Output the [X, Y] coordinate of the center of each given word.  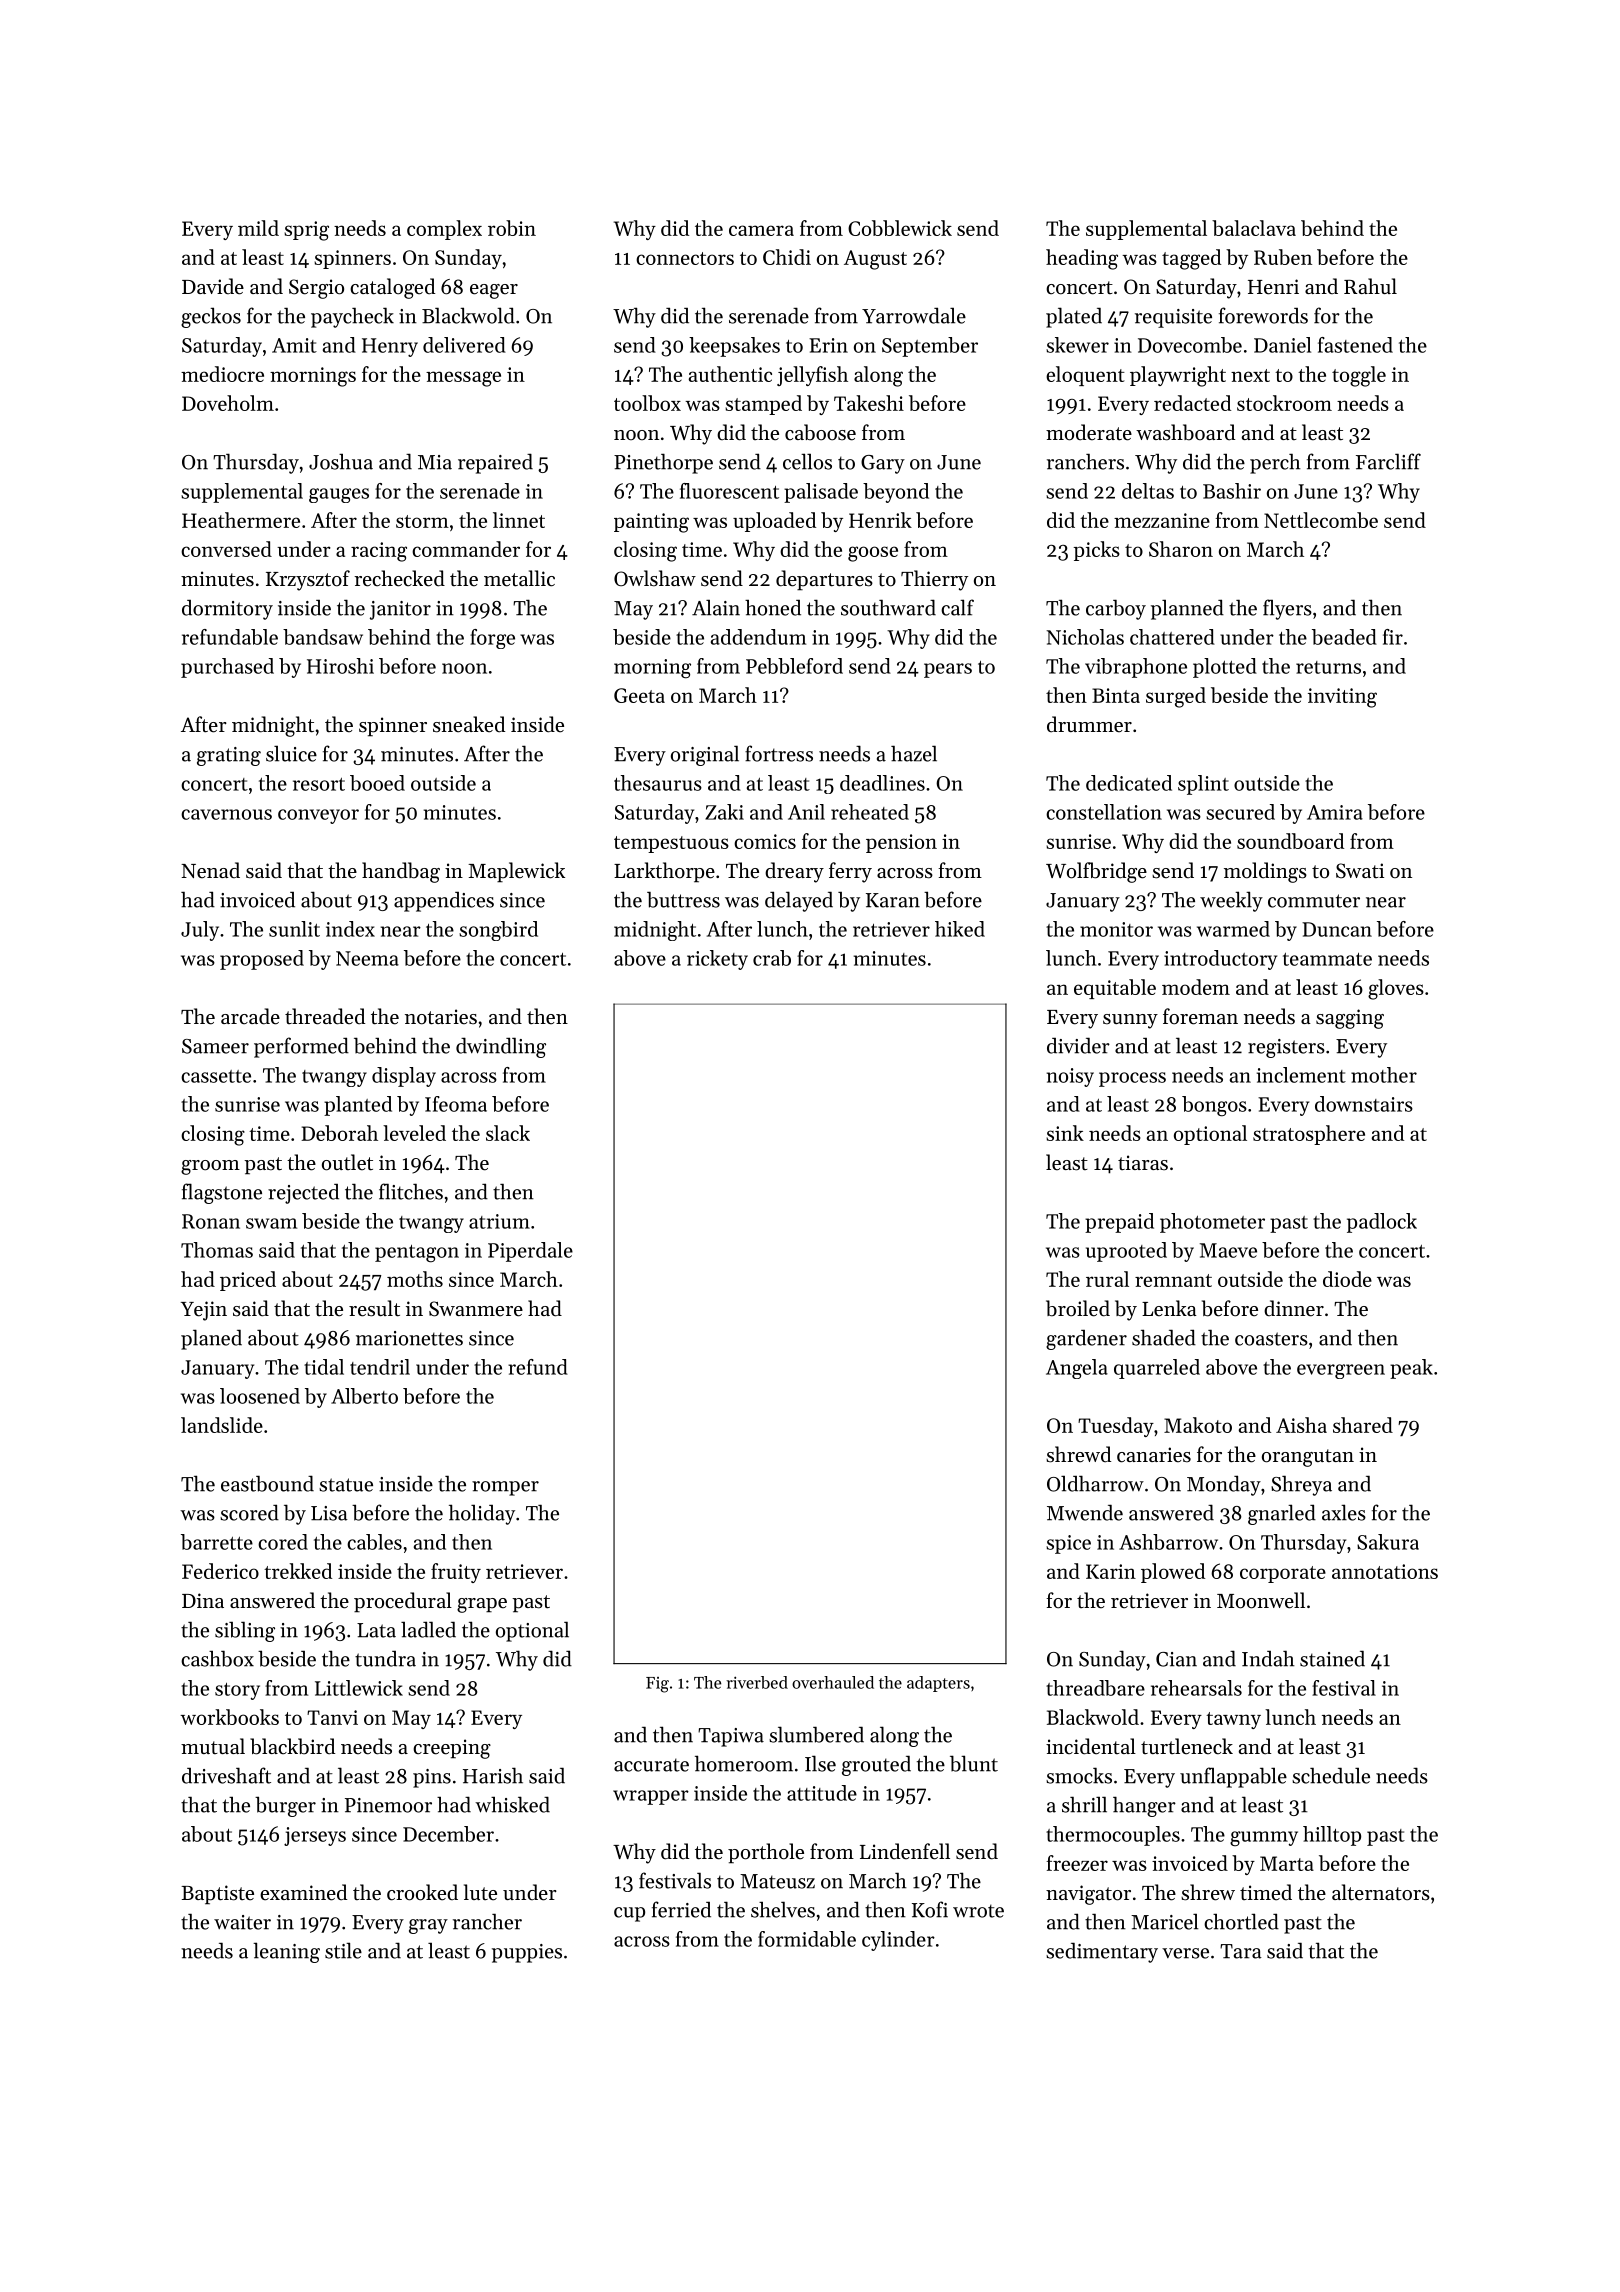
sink [1065, 1133]
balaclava [1254, 228]
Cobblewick [900, 228]
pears [948, 670]
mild [258, 228]
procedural [403, 1602]
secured [1240, 812]
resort [319, 784]
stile [343, 1950]
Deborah [339, 1133]
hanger [1144, 1806]
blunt [974, 1763]
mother [1384, 1075]
